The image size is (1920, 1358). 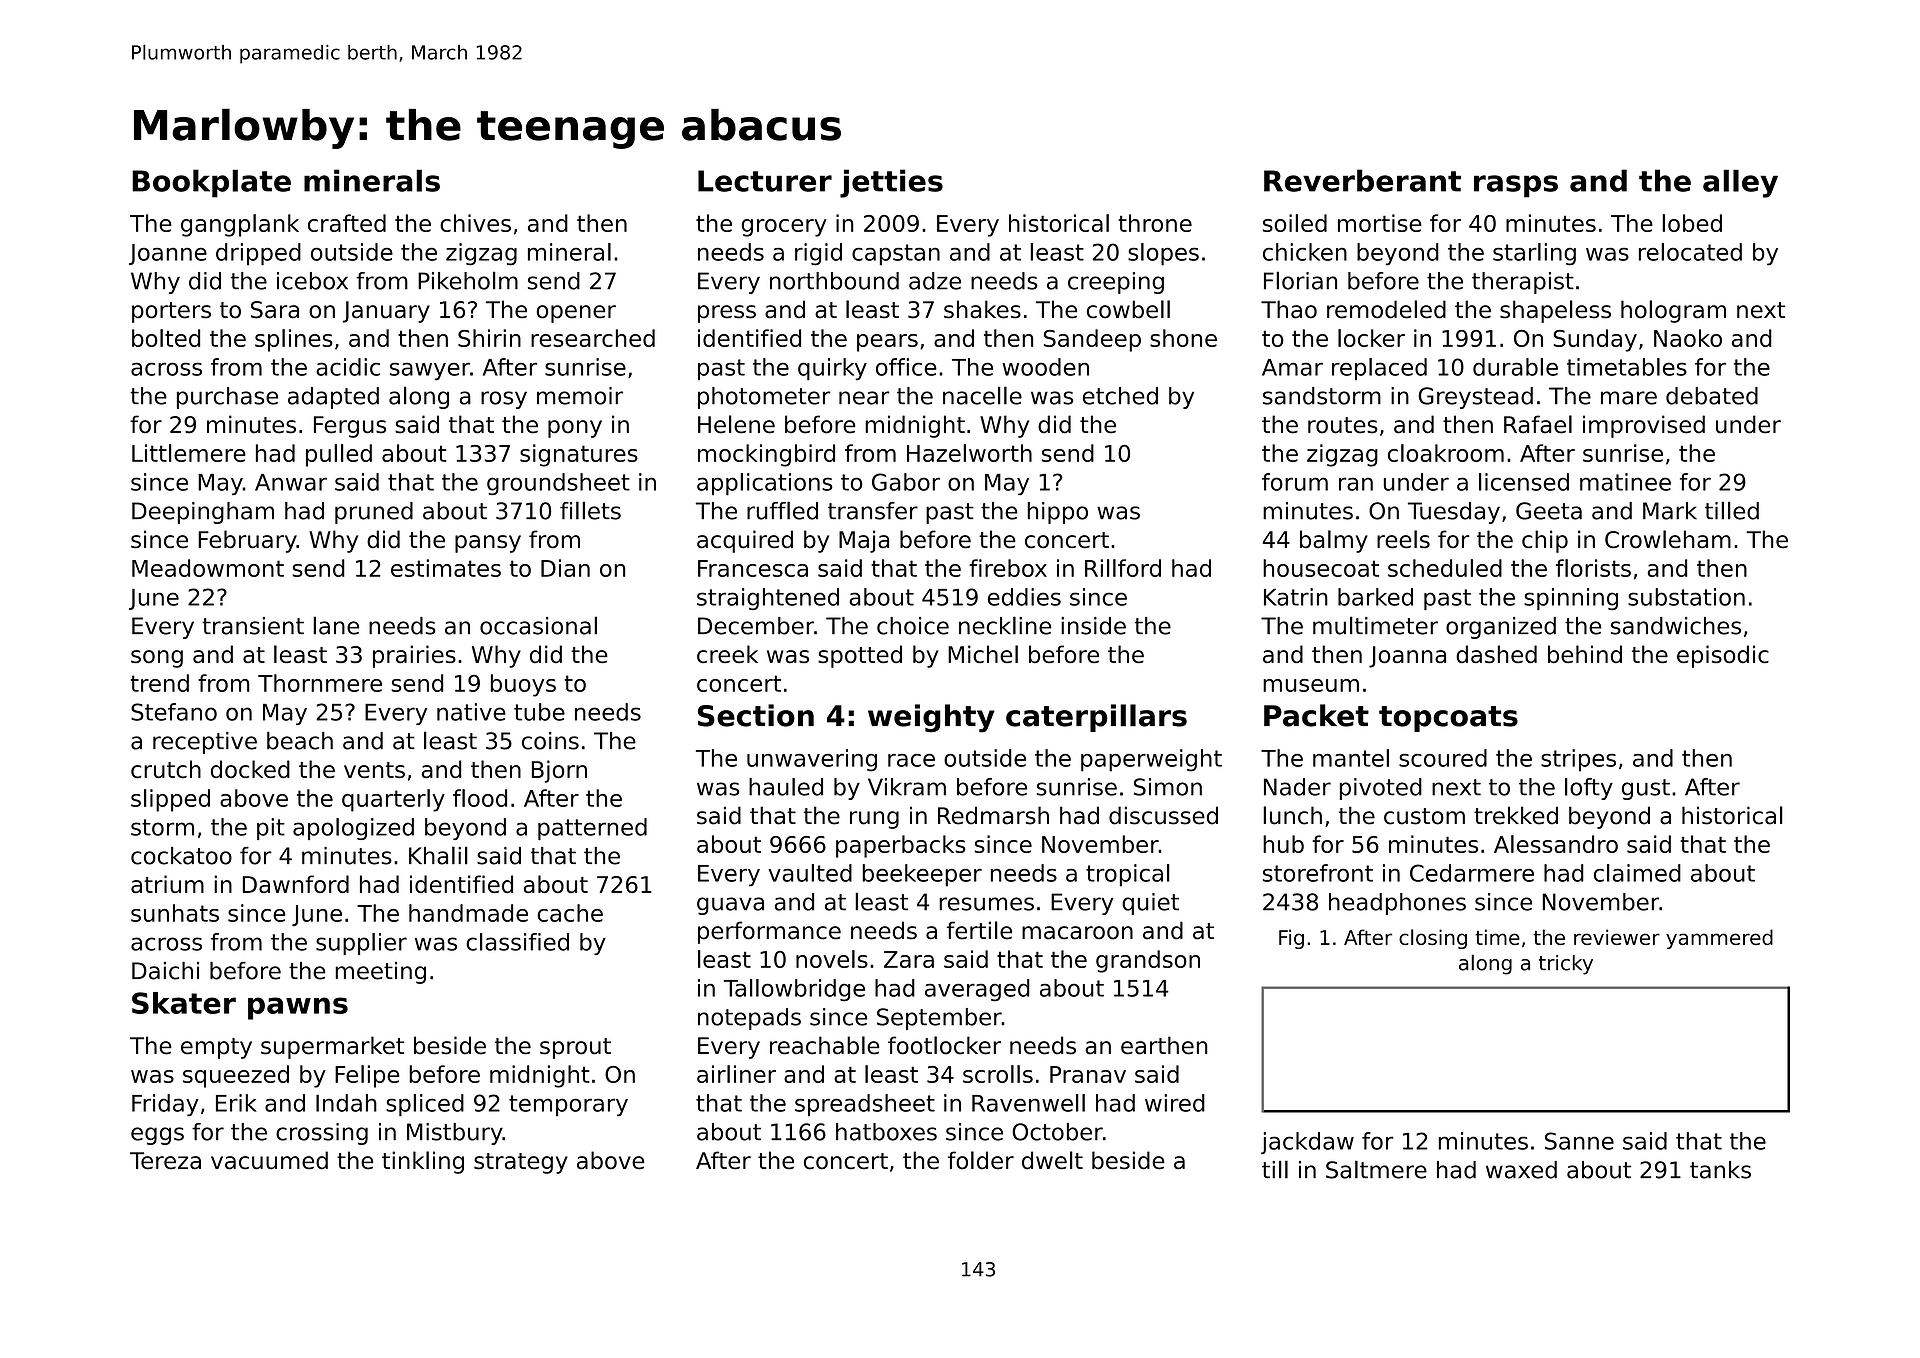 I want to click on tricky, so click(x=1566, y=965).
